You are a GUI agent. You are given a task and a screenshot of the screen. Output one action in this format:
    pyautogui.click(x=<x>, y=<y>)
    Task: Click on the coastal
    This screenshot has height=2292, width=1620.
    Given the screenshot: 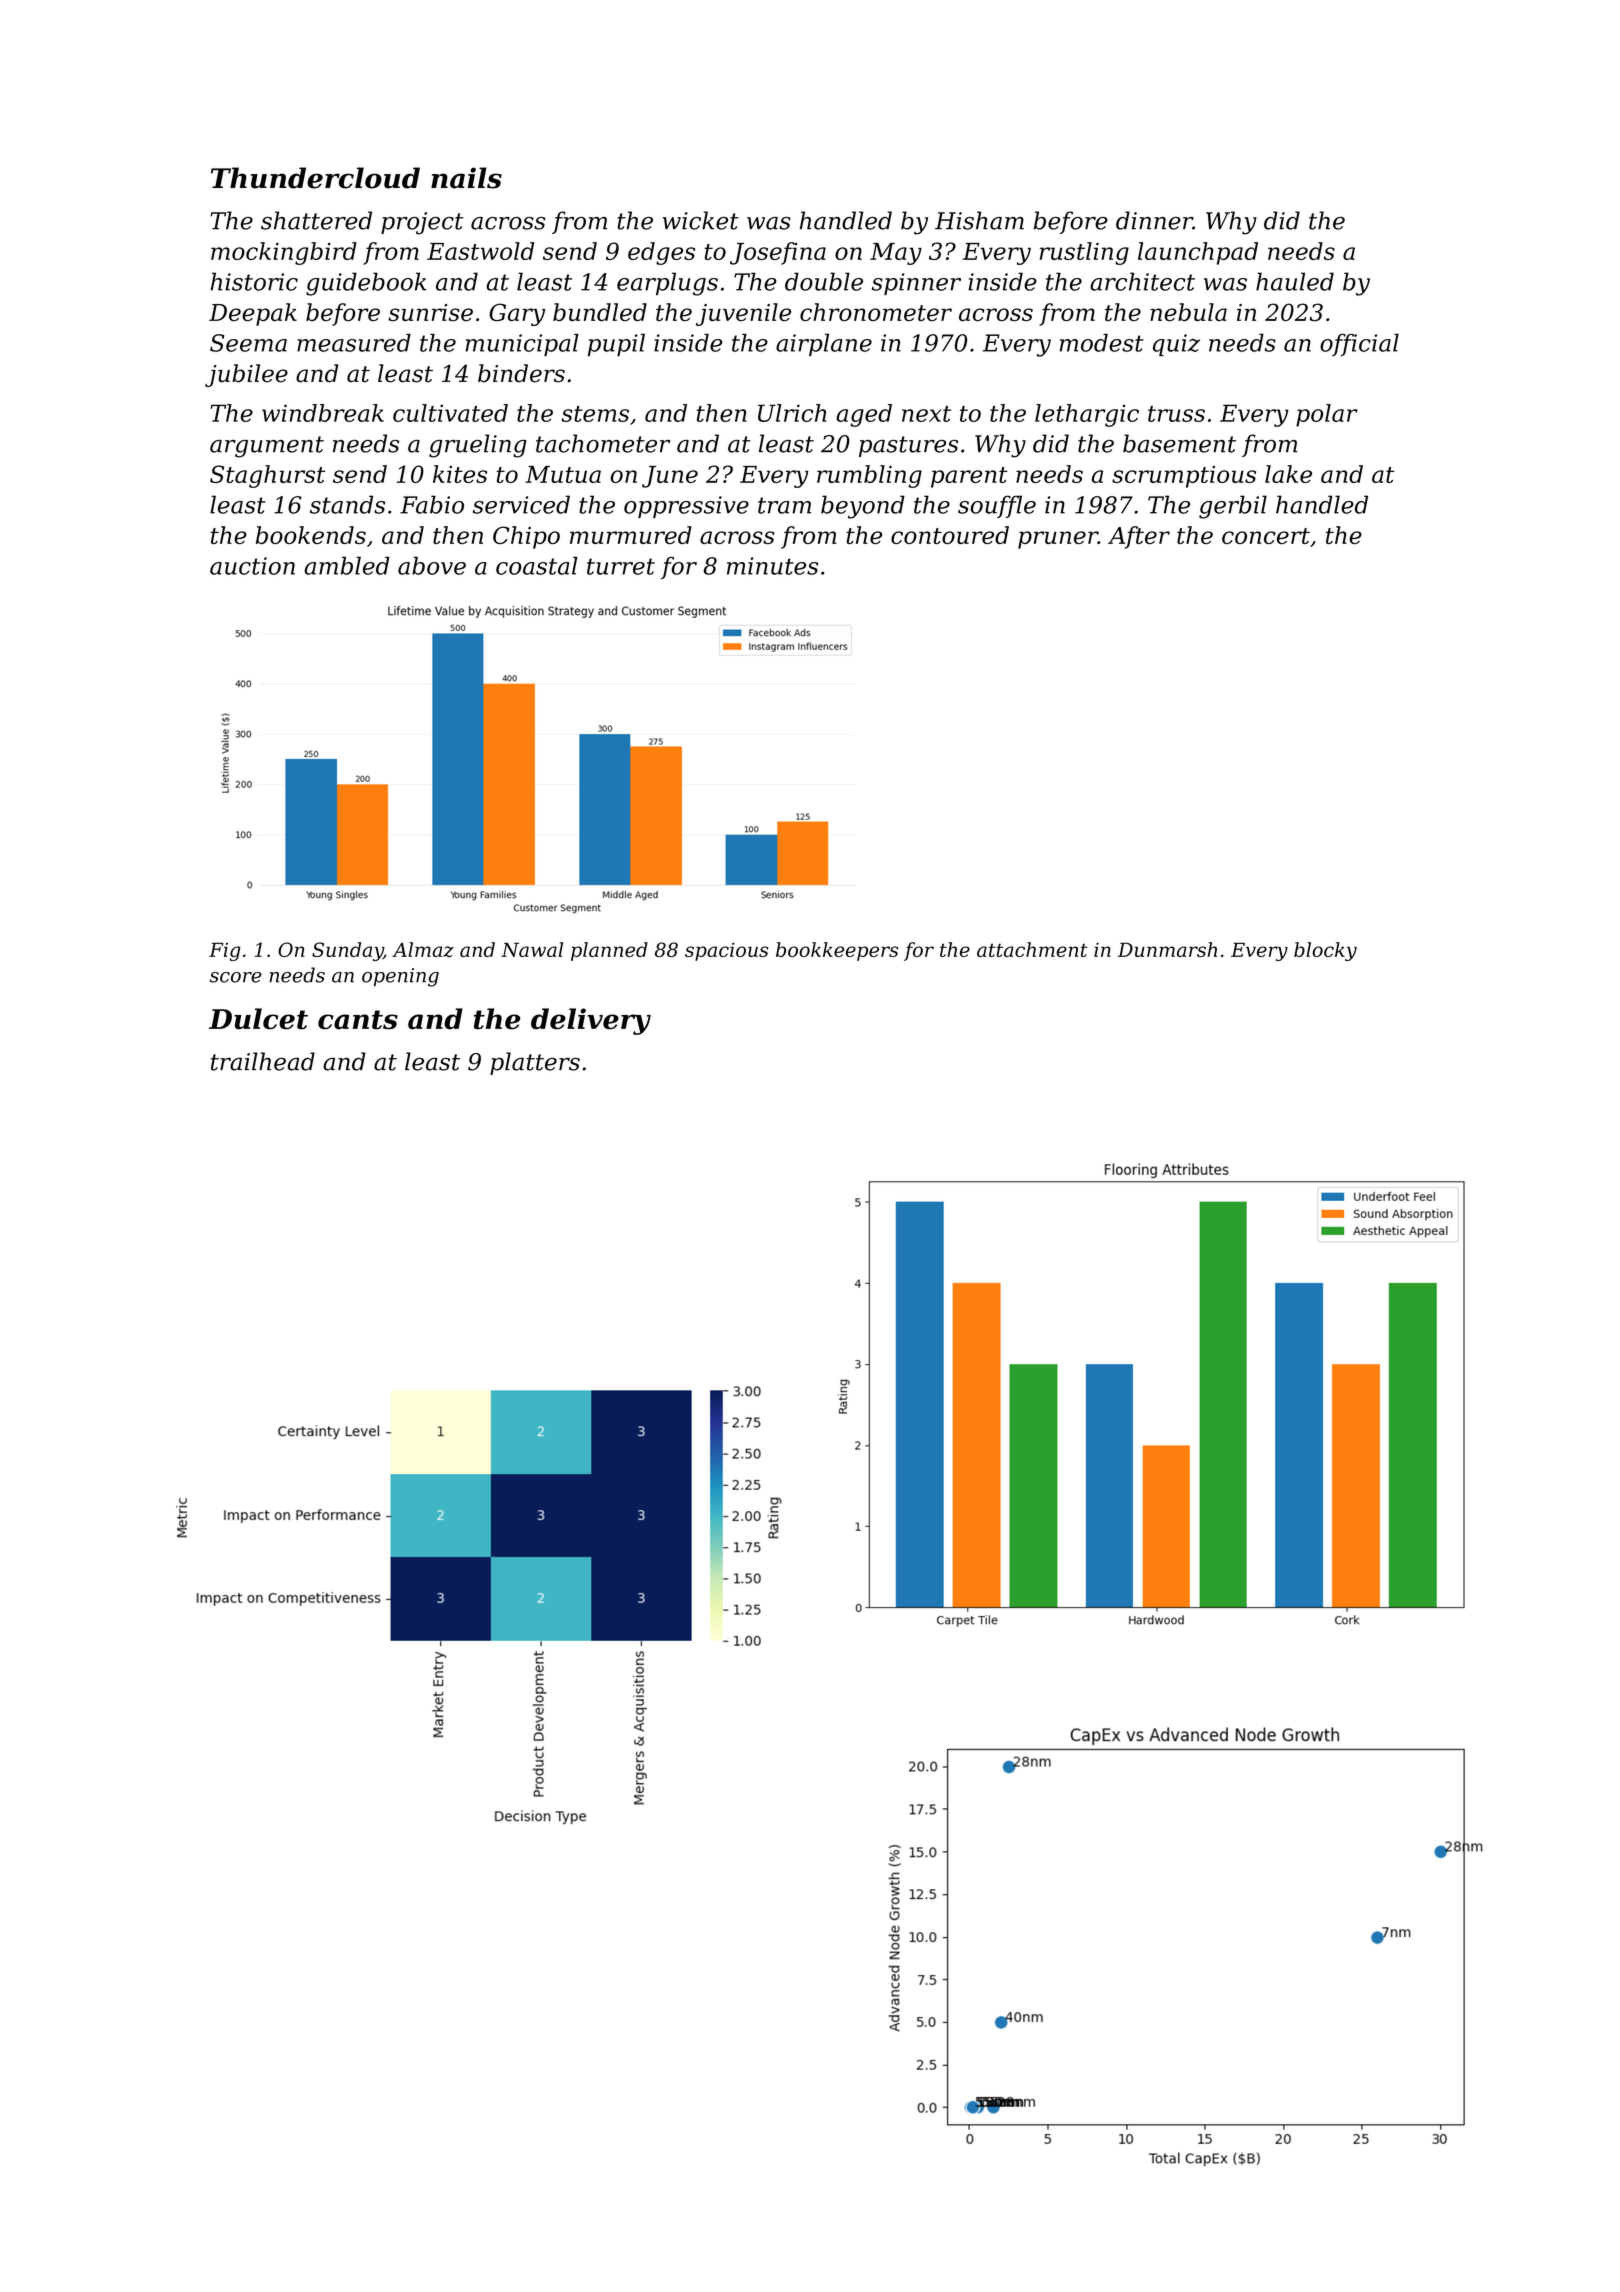 What is the action you would take?
    pyautogui.click(x=537, y=565)
